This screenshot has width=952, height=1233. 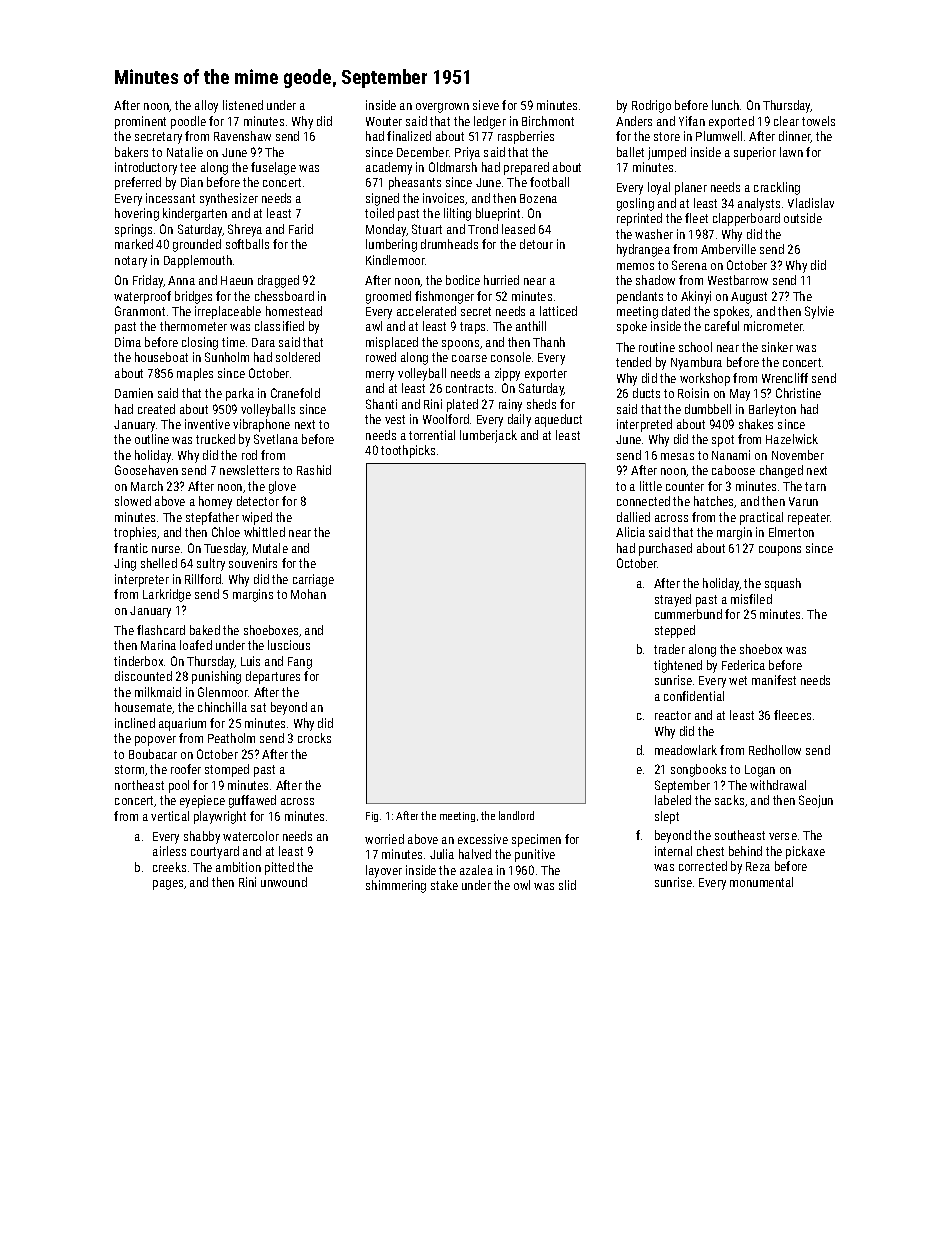 I want to click on aquarium, so click(x=182, y=724).
